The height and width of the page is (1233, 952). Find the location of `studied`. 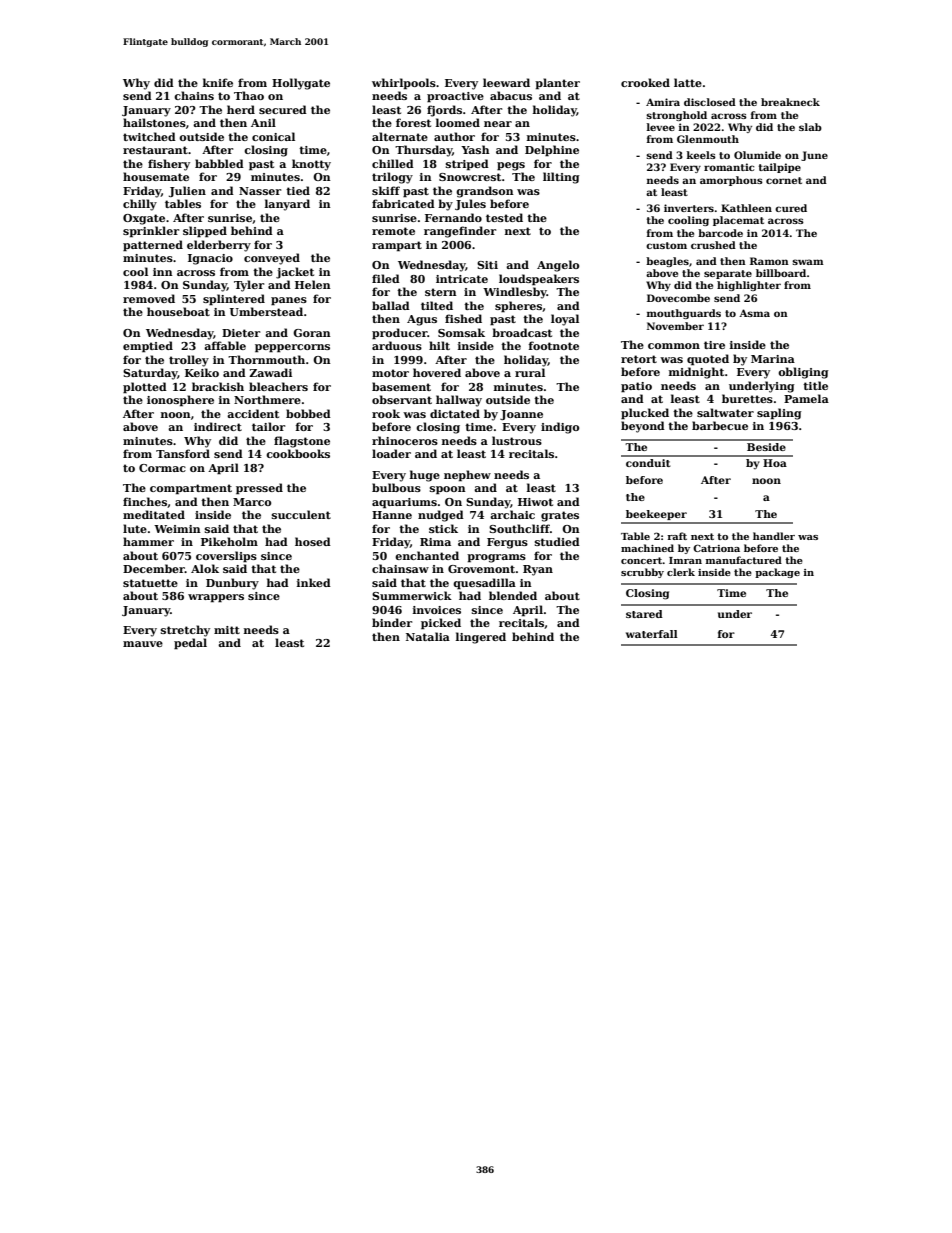

studied is located at coordinates (557, 541).
